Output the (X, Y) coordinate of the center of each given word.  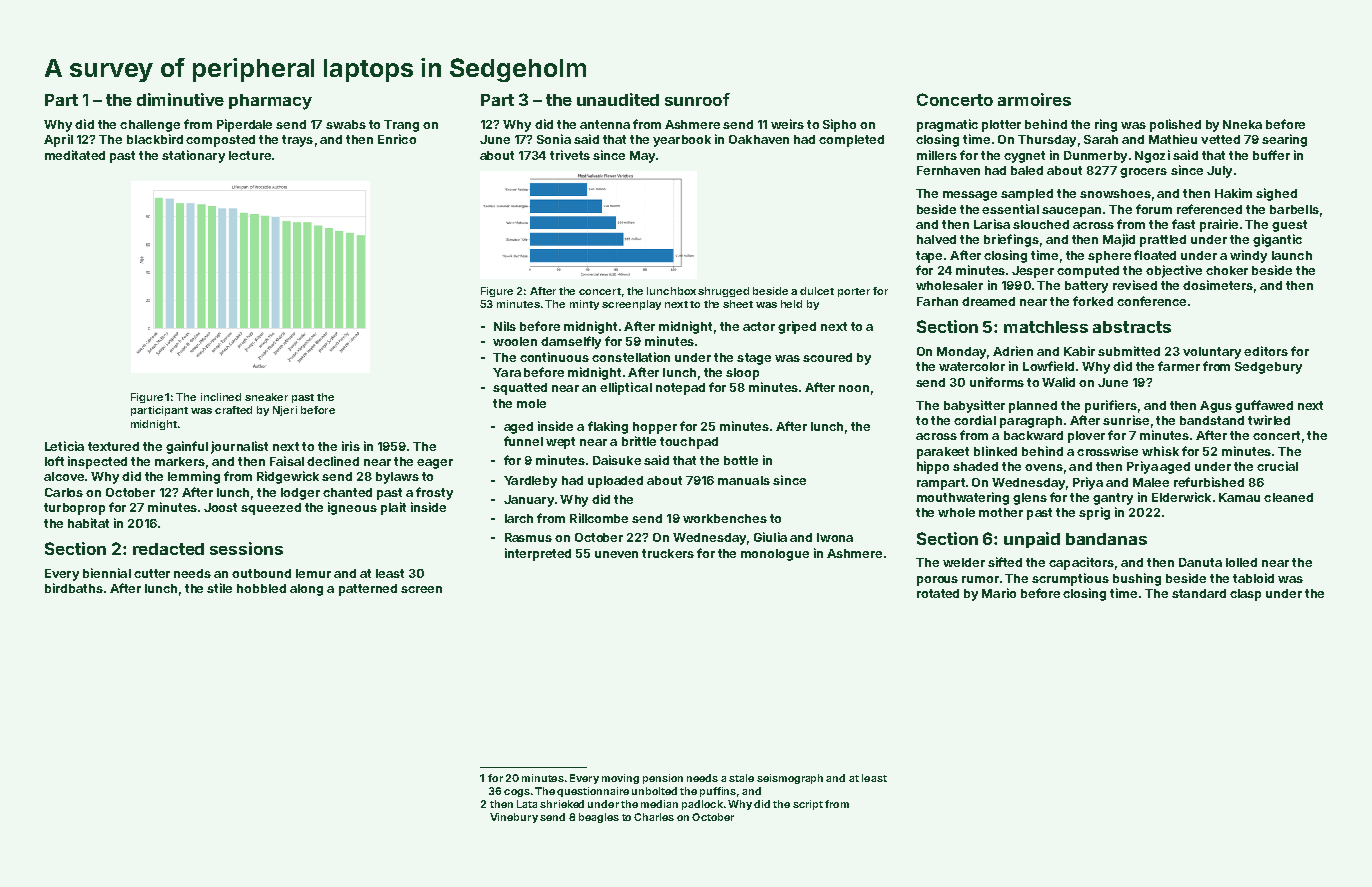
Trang (401, 126)
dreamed (988, 301)
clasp (1245, 595)
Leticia (64, 446)
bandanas (1106, 539)
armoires (1034, 99)
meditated (75, 155)
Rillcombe (599, 518)
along (306, 590)
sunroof (697, 99)
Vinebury (514, 818)
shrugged (723, 292)
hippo (933, 467)
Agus (1216, 407)
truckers (668, 553)
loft (54, 461)
